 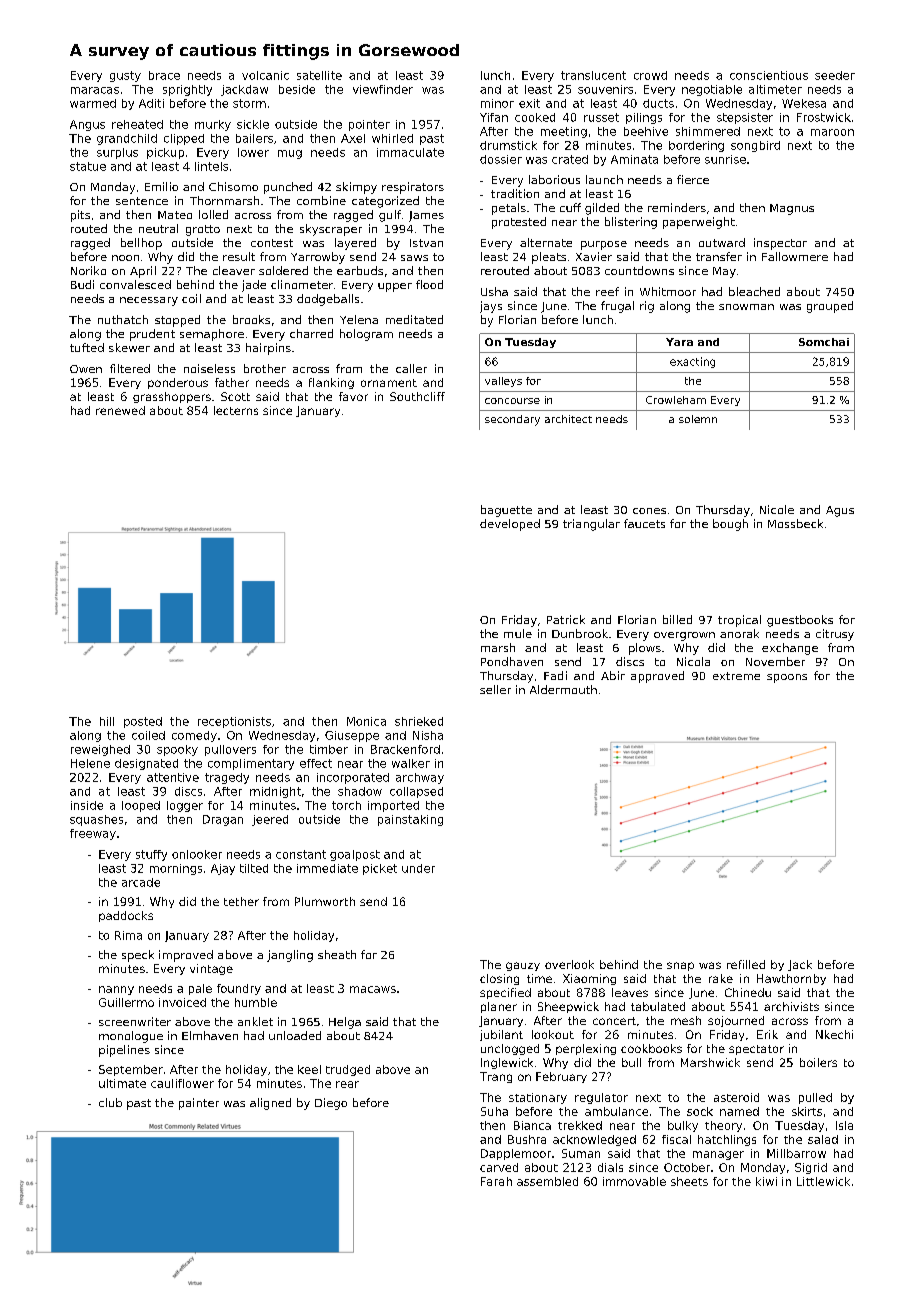 What do you see at coordinates (518, 633) in the screenshot?
I see `mule` at bounding box center [518, 633].
